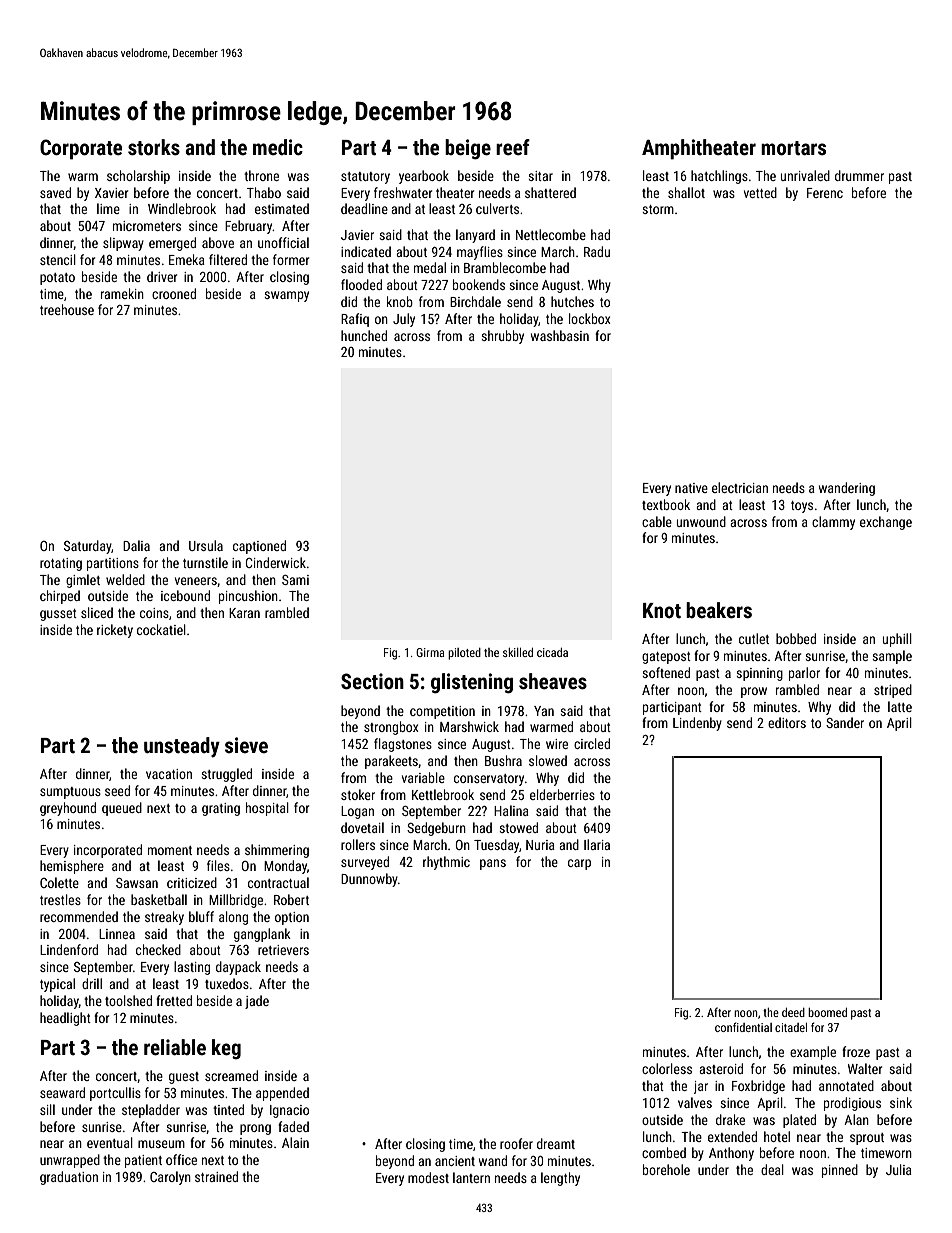  Describe the element at coordinates (513, 147) in the screenshot. I see `reef` at that location.
